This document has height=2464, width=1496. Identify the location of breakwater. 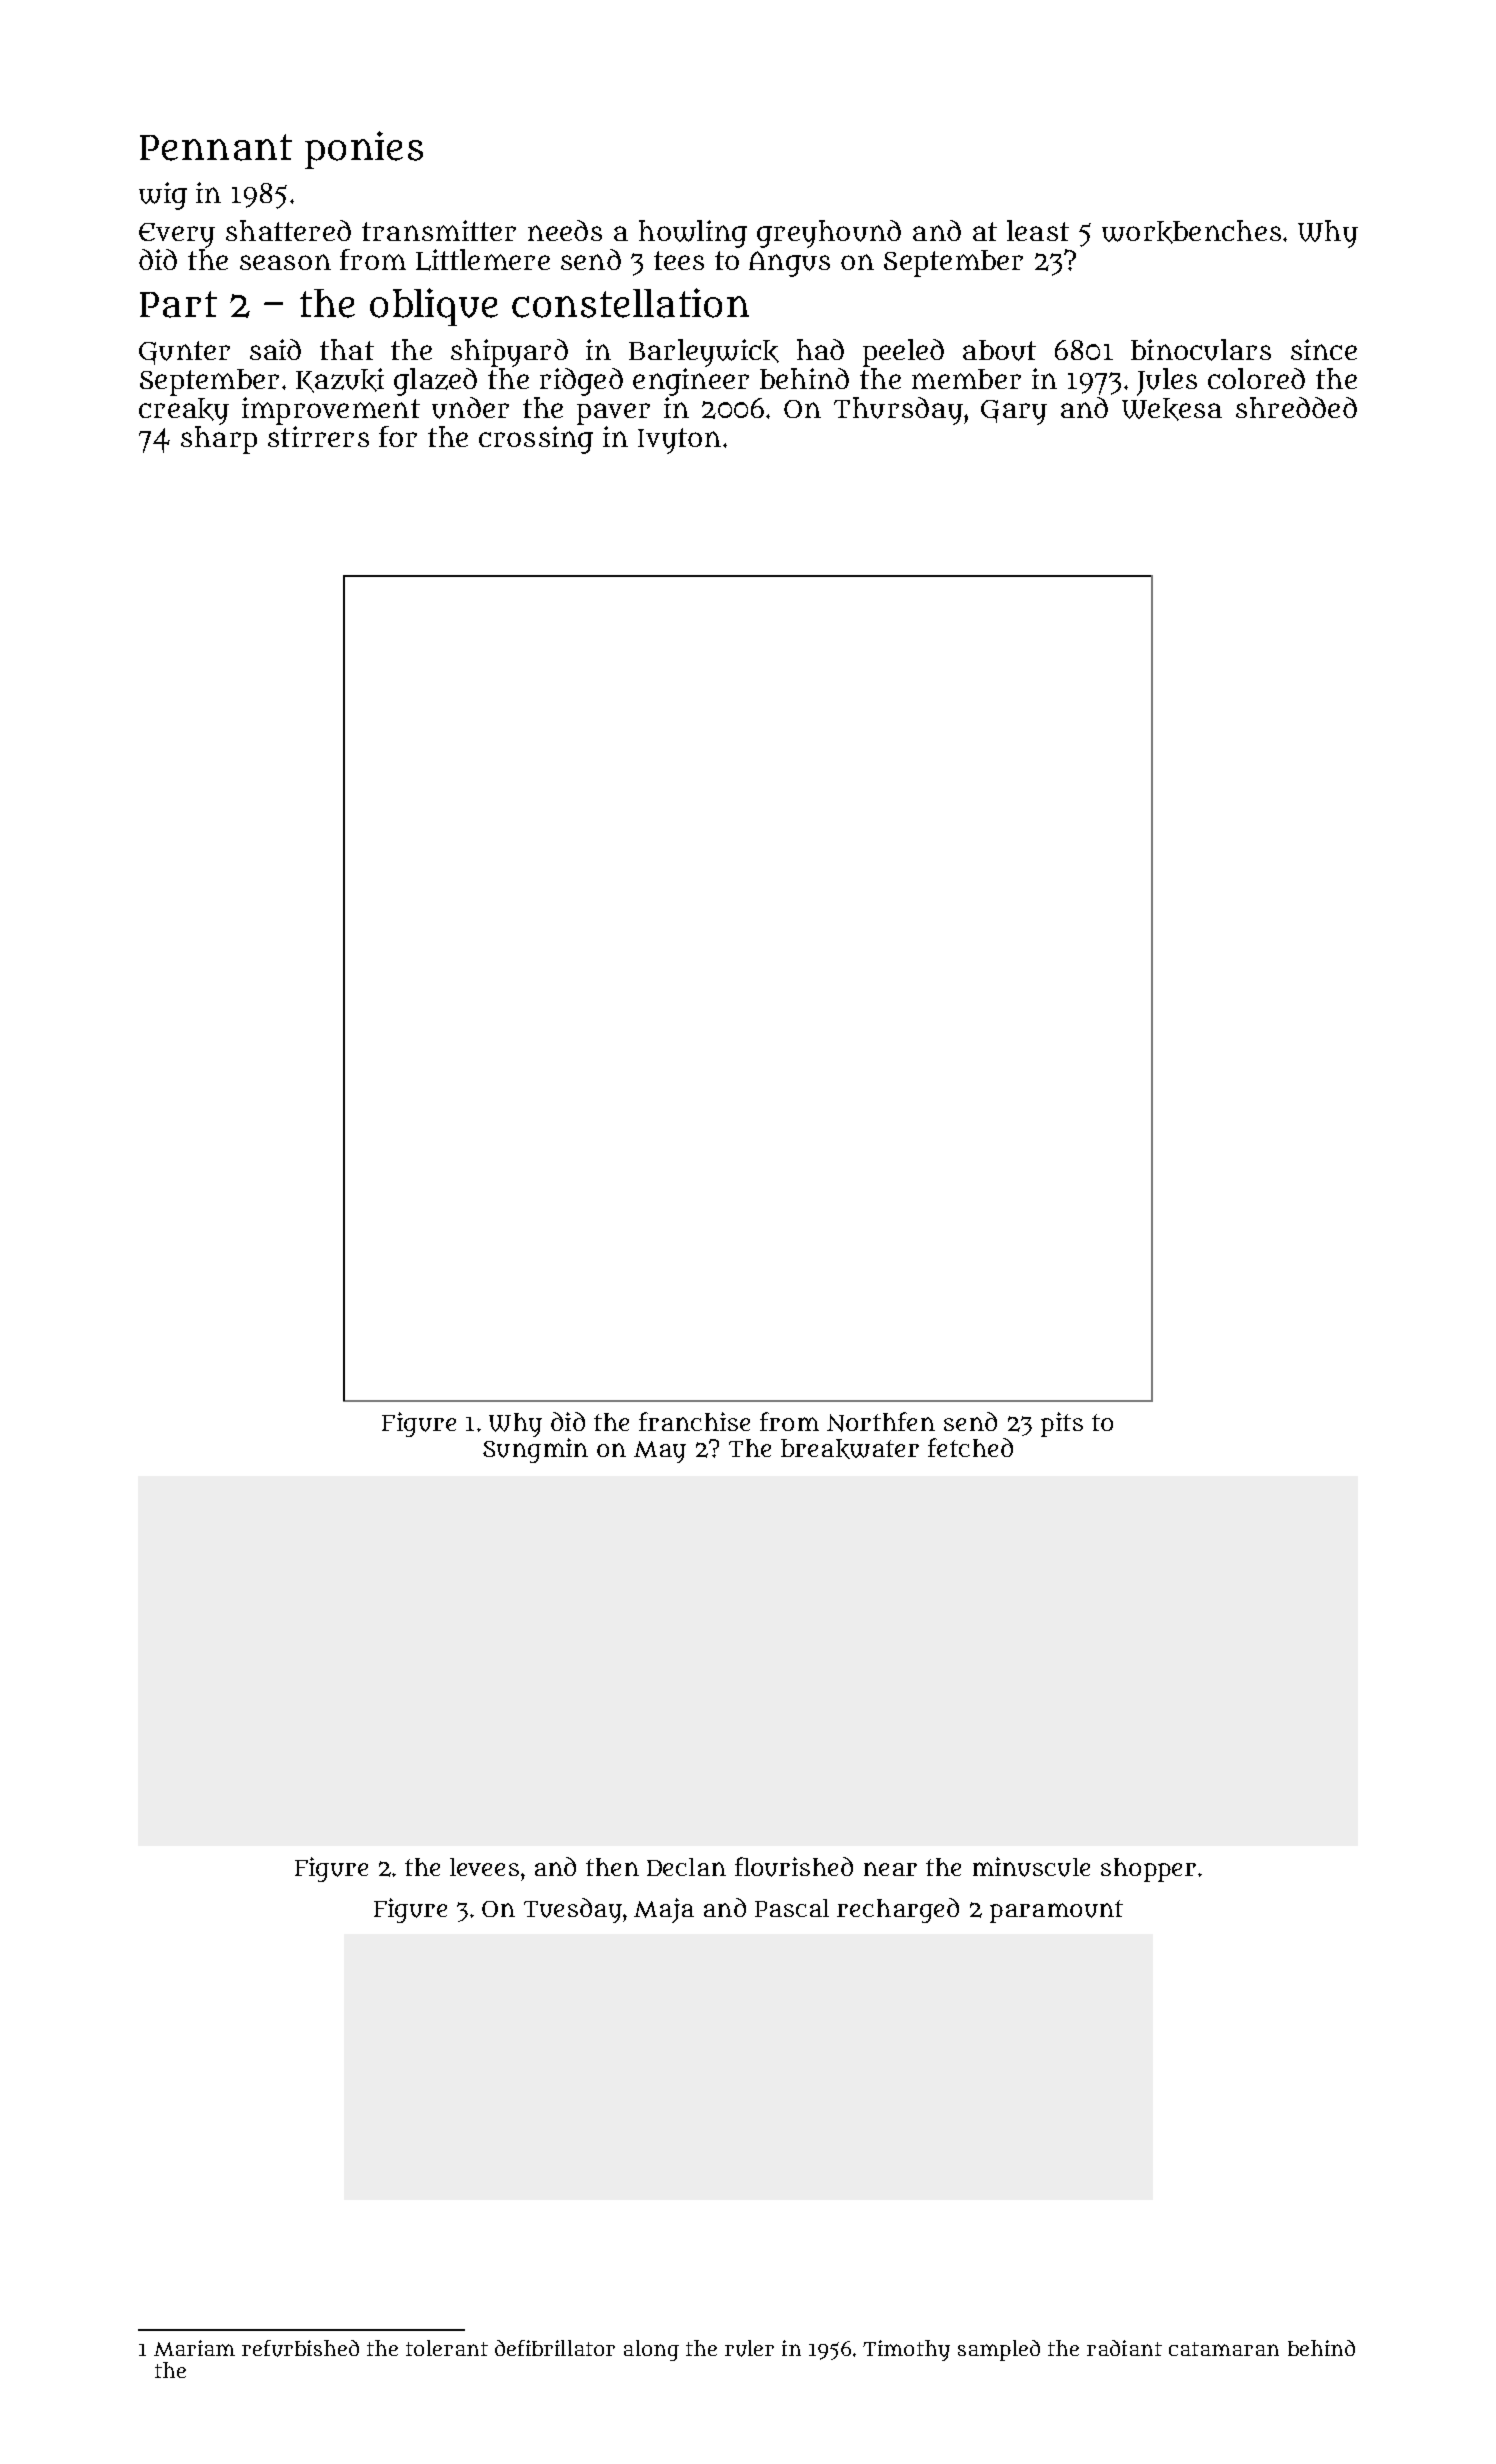
(850, 1449).
